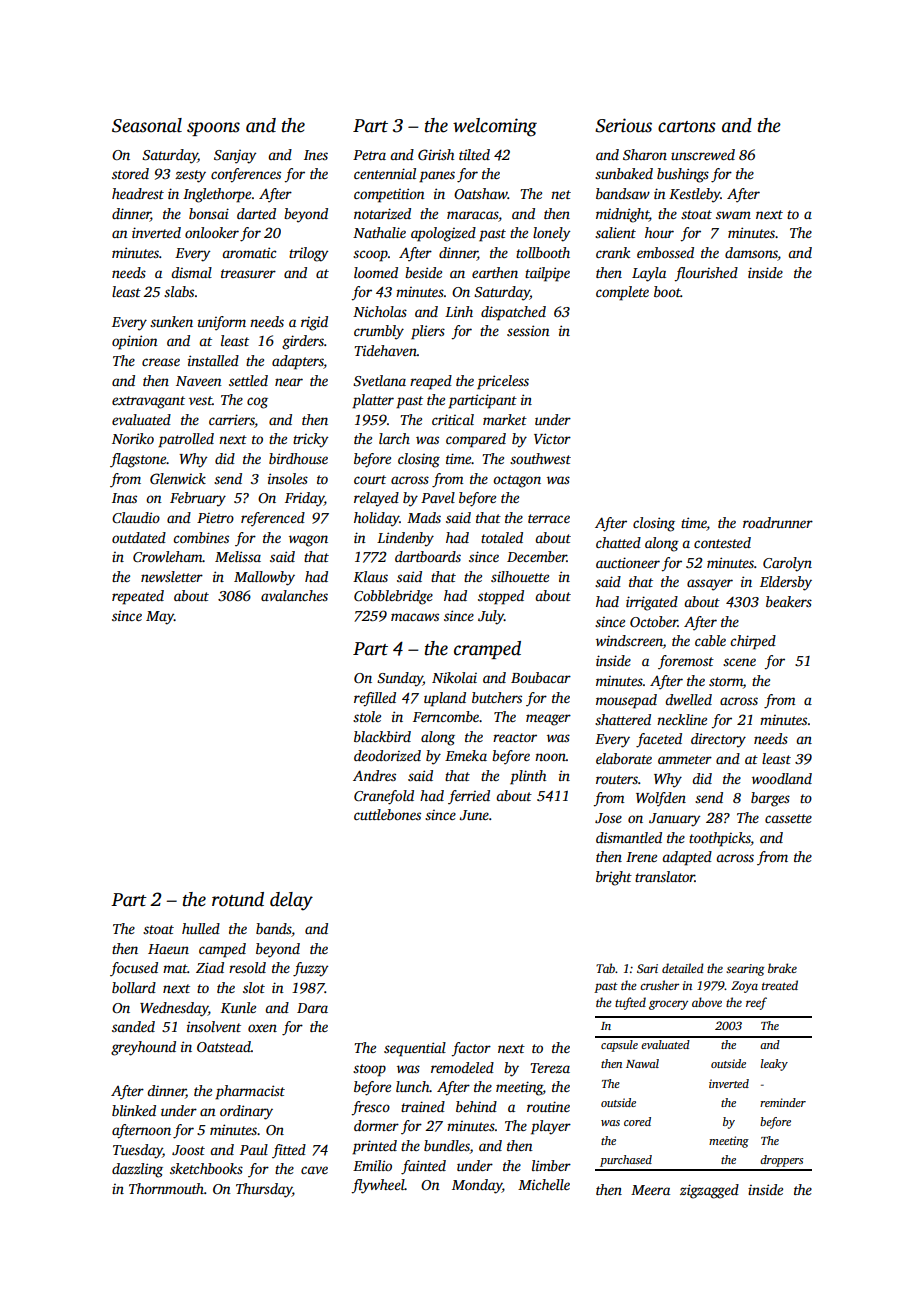 This document has width=924, height=1308. What do you see at coordinates (687, 127) in the document?
I see `cartons` at bounding box center [687, 127].
